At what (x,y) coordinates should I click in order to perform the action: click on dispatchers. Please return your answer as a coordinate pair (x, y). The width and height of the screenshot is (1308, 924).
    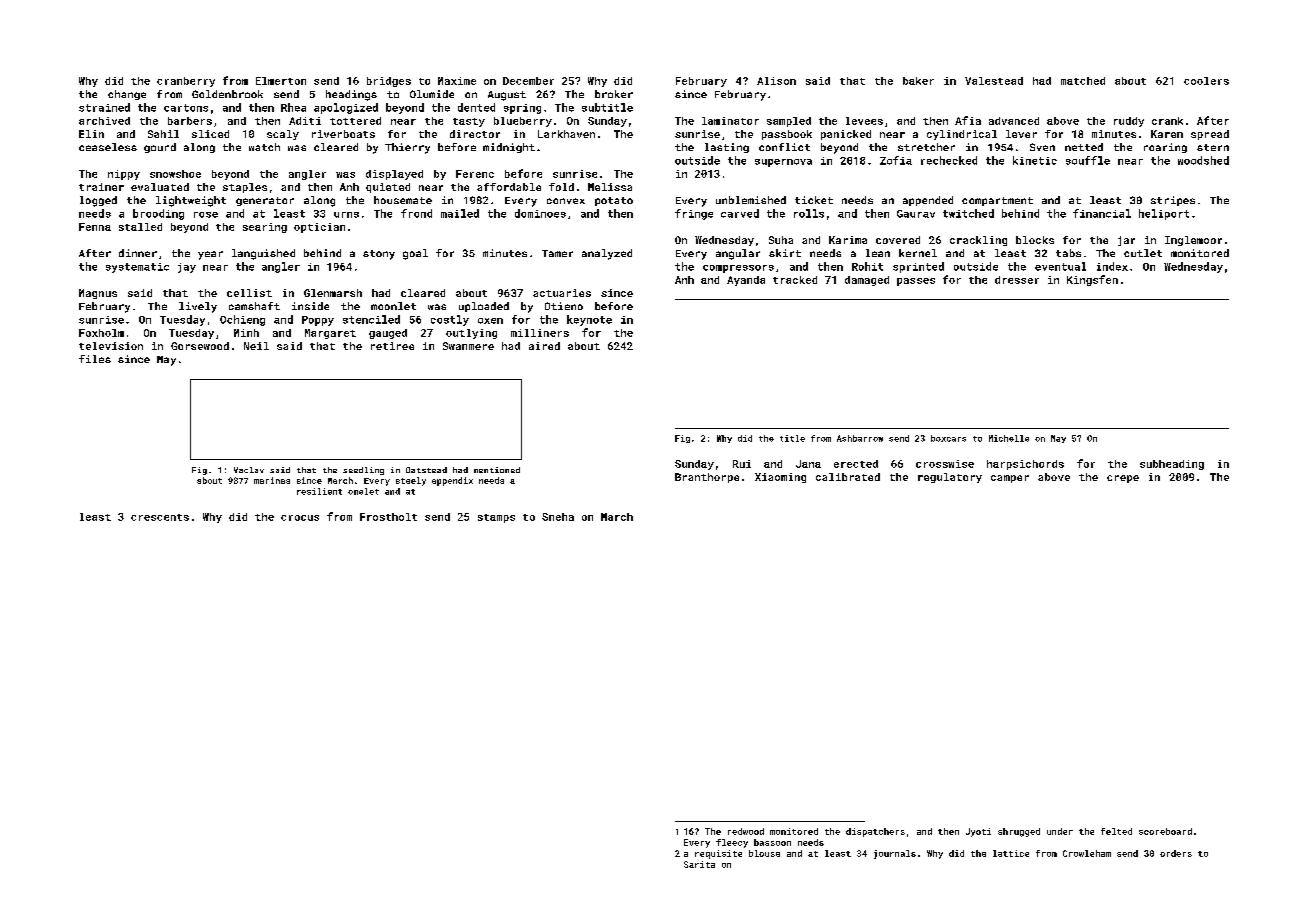
    Looking at the image, I should click on (875, 832).
